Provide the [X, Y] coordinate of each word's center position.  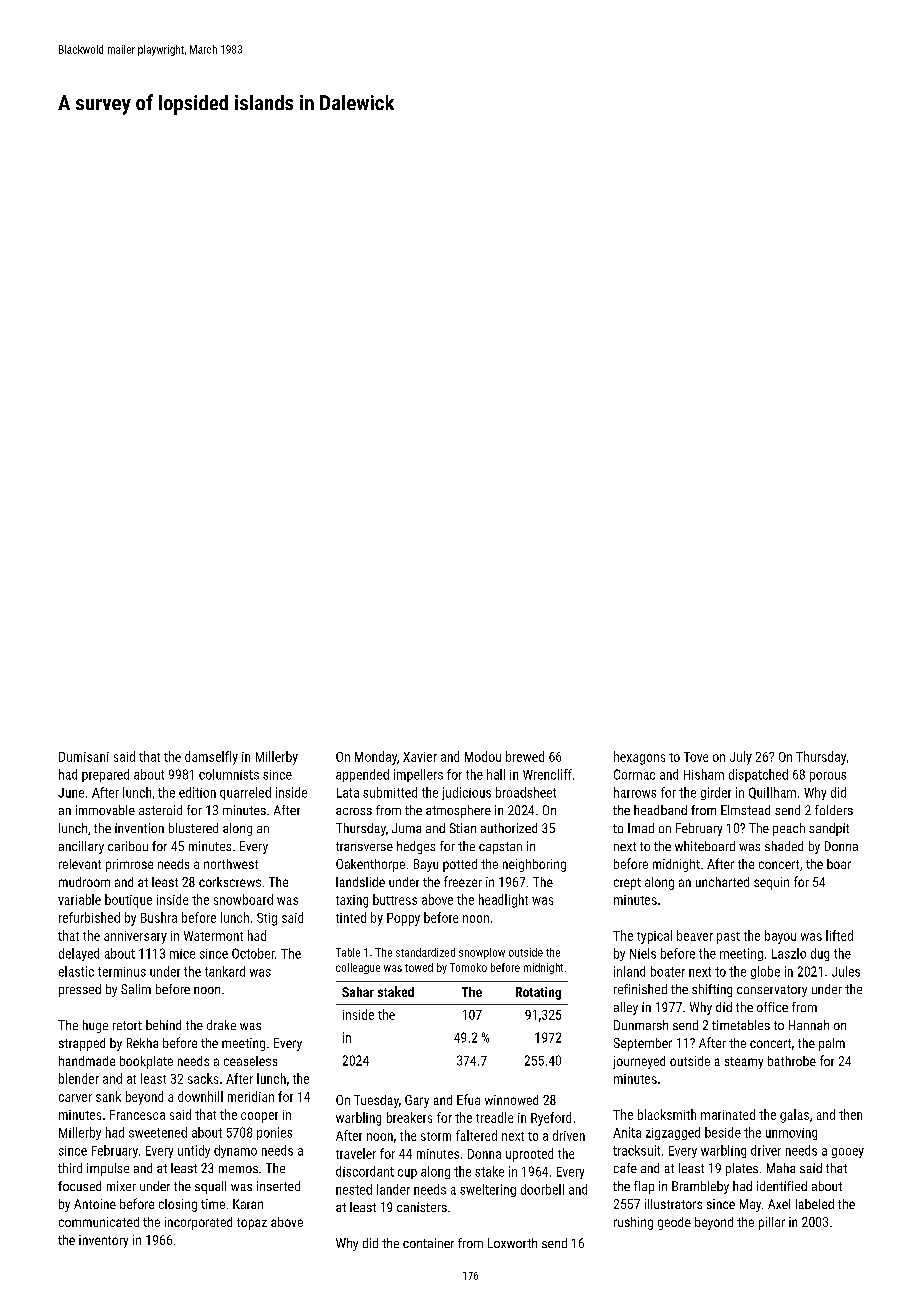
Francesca [137, 1115]
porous [828, 777]
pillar [772, 1223]
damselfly [211, 758]
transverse [364, 846]
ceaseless [250, 1061]
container [428, 1243]
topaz [252, 1224]
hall [496, 774]
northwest [231, 864]
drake [221, 1025]
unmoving [791, 1134]
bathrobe [792, 1061]
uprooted [529, 1155]
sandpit [829, 829]
